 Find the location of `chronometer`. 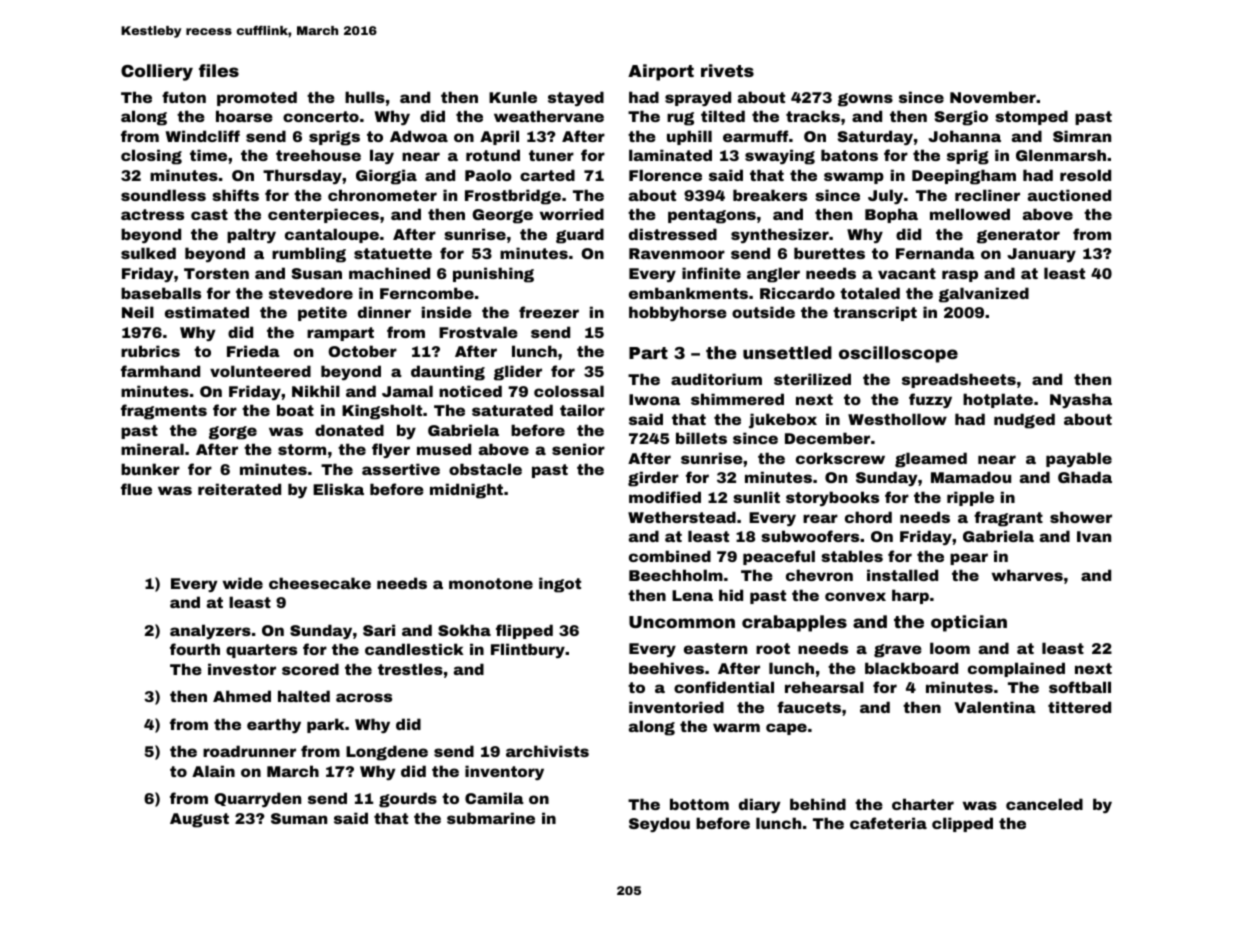

chronometer is located at coordinates (382, 195).
